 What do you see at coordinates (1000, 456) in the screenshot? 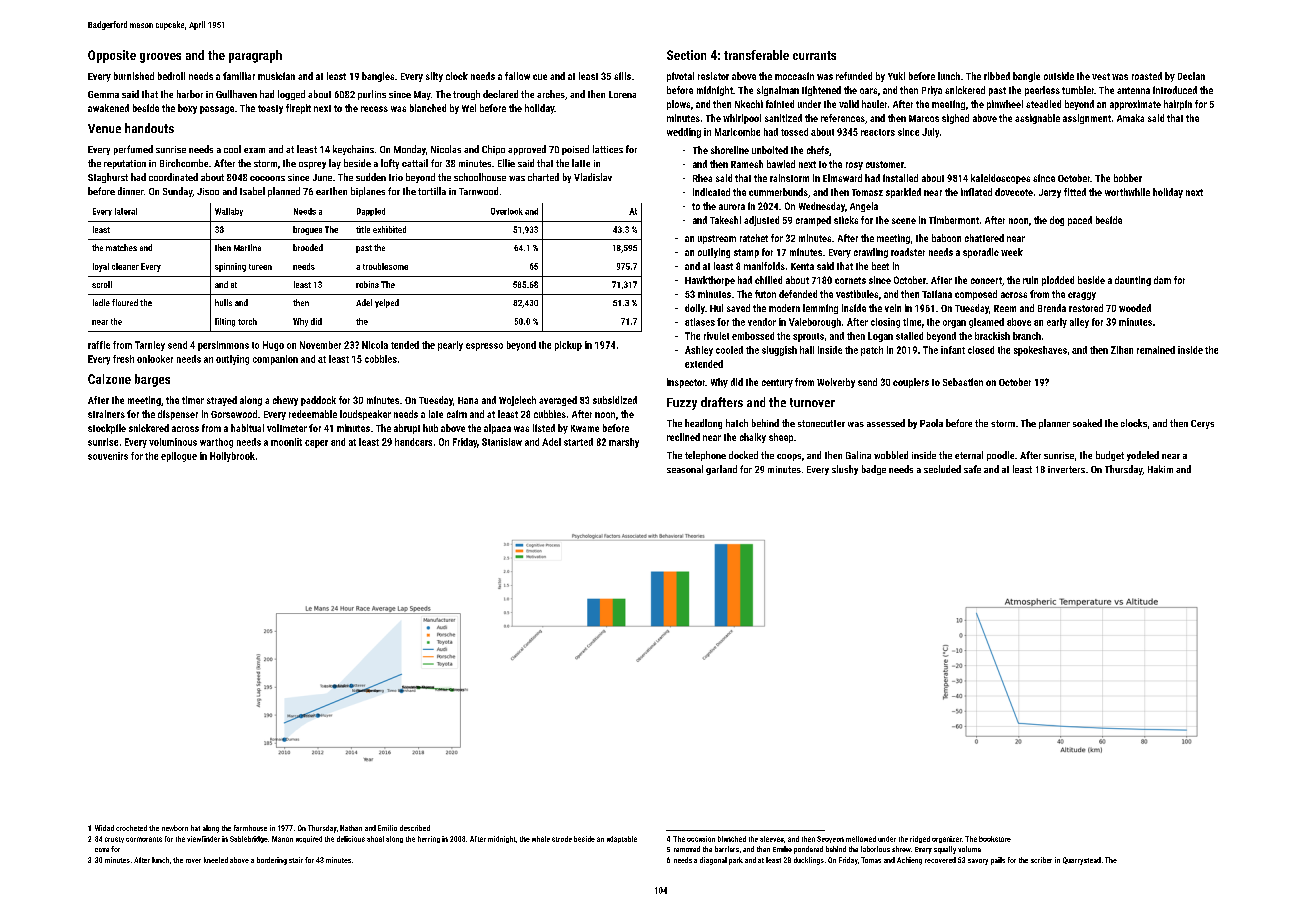
I see `poodle` at bounding box center [1000, 456].
